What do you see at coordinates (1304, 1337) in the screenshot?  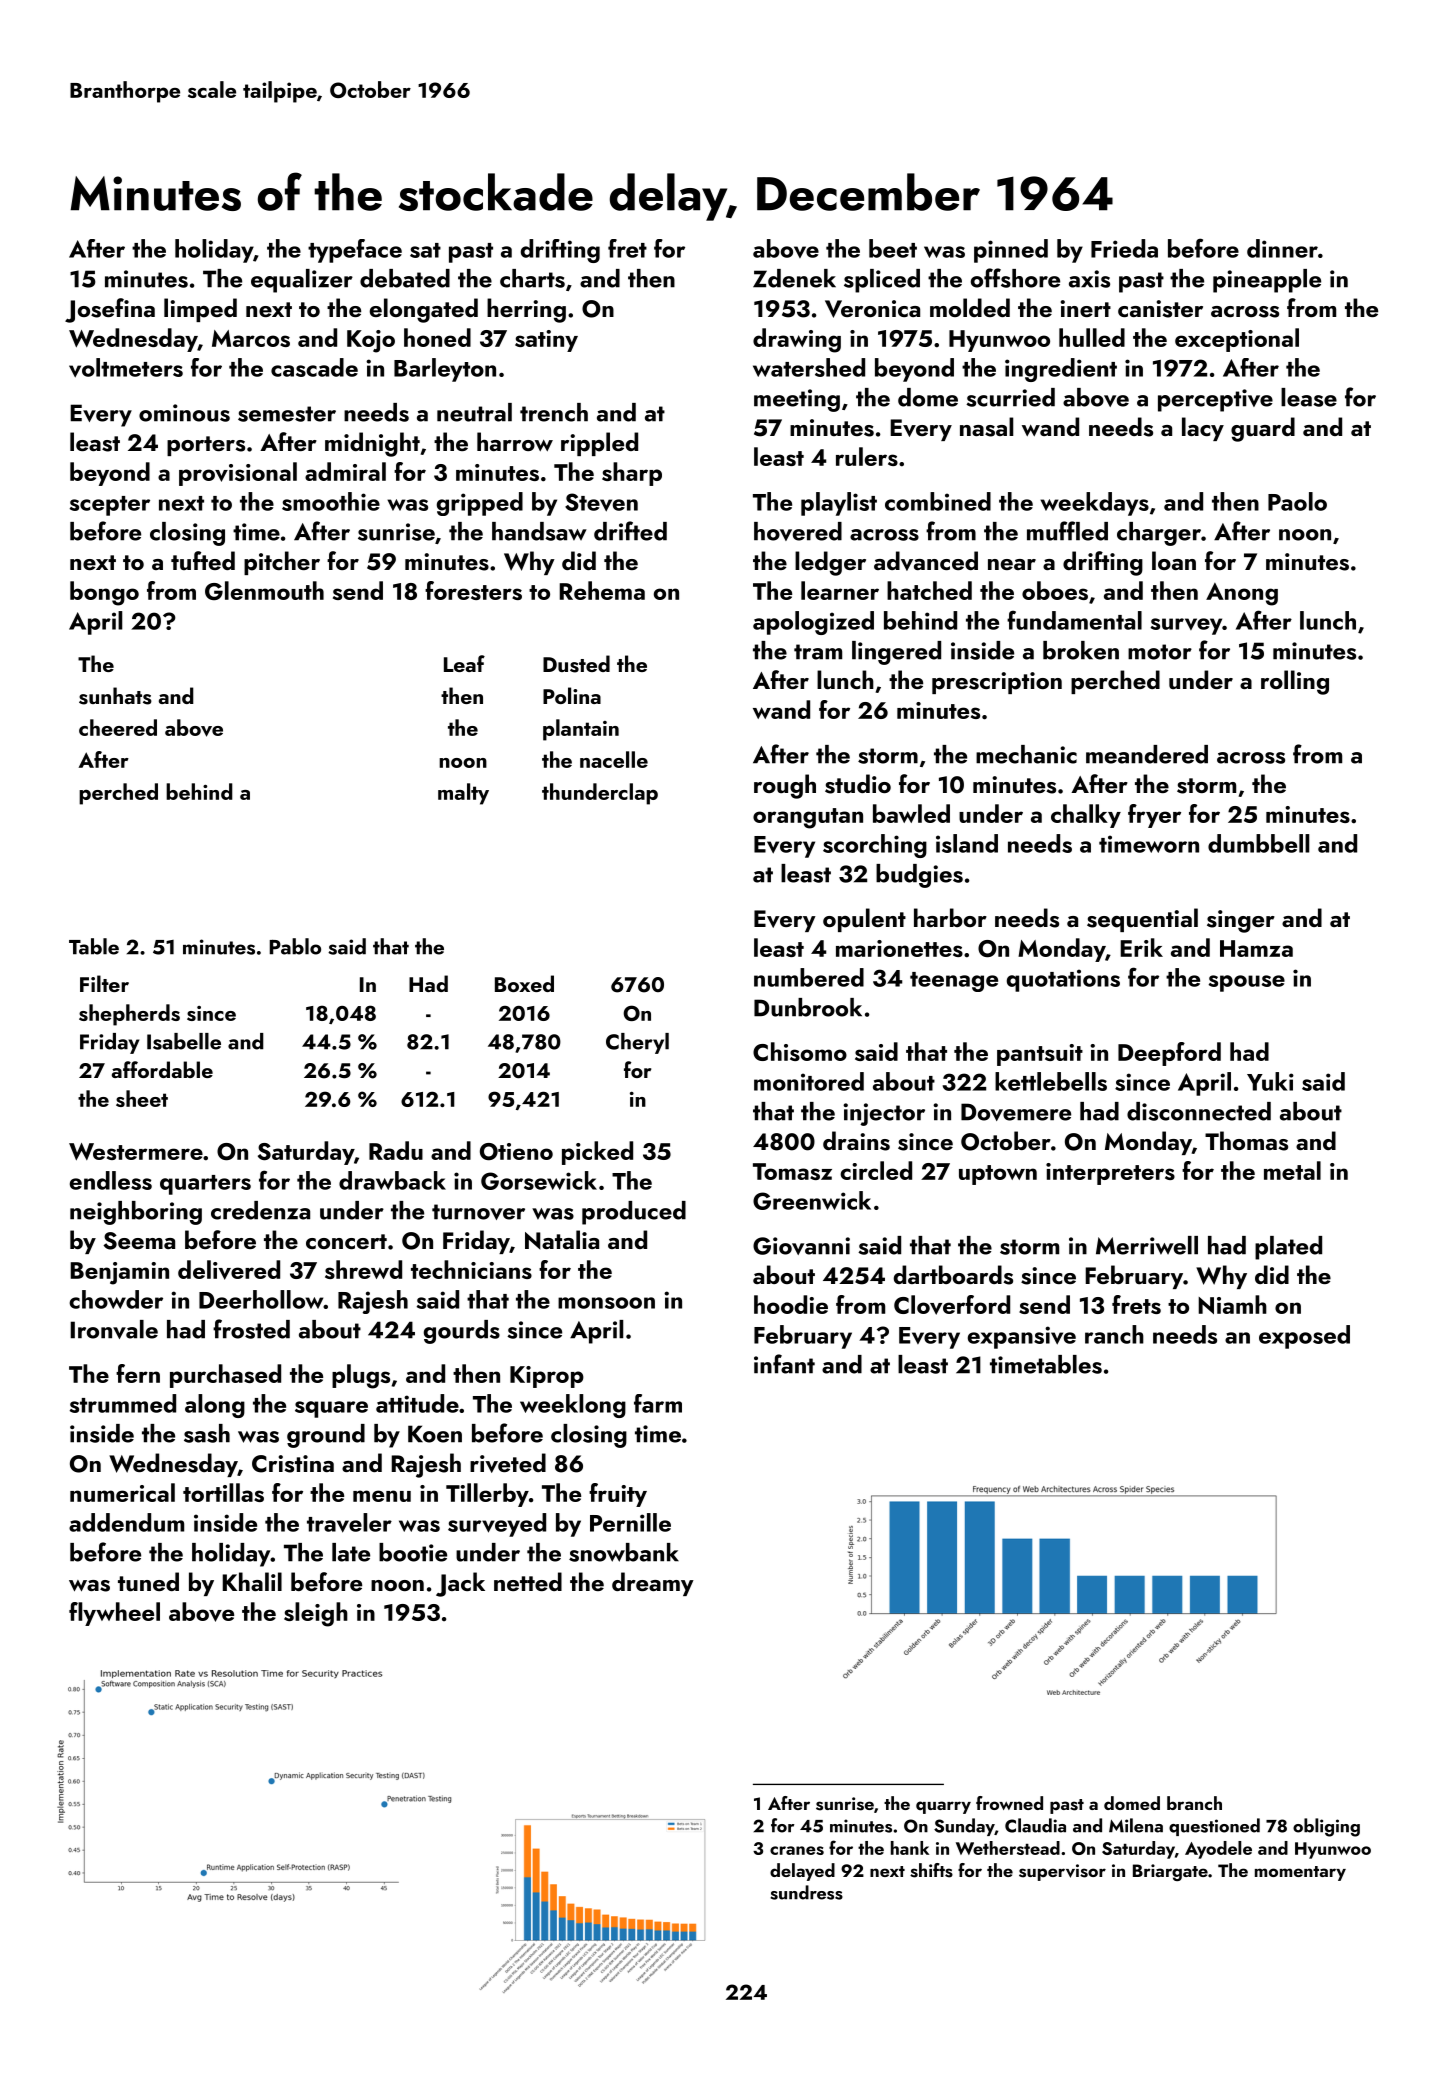 I see `exposed` at bounding box center [1304, 1337].
